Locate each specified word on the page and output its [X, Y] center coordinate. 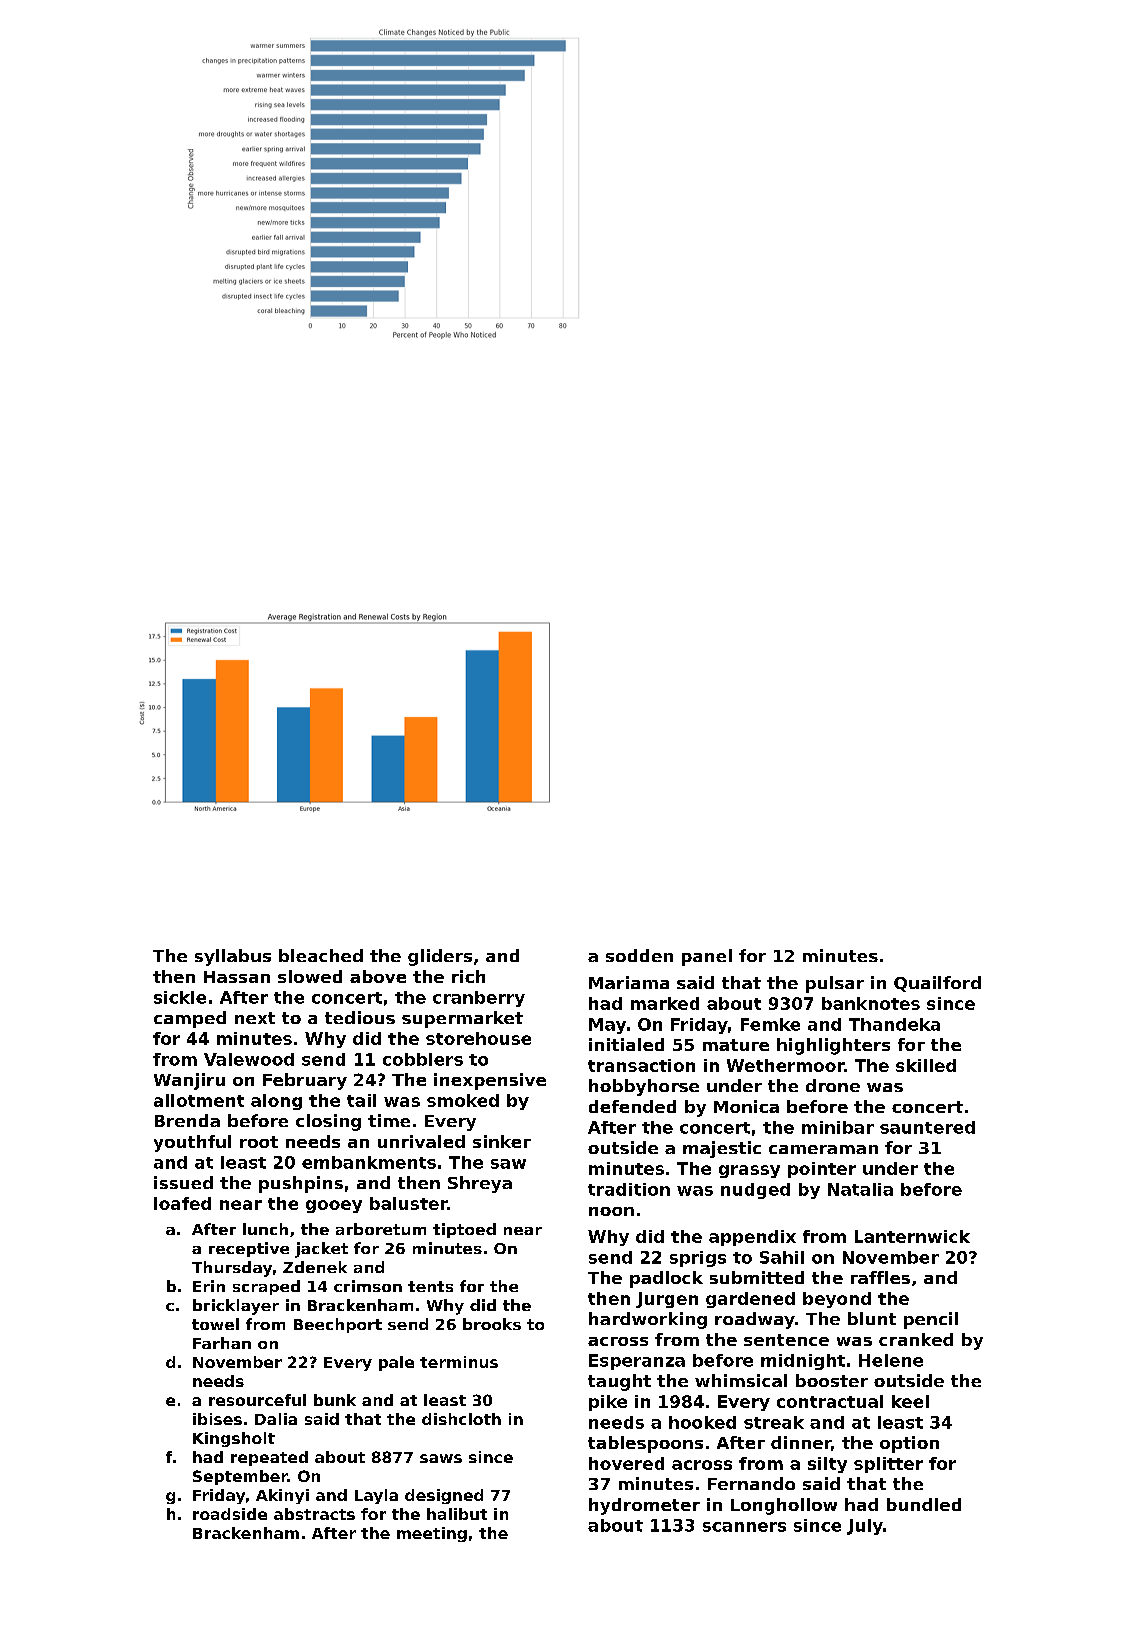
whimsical [741, 1380]
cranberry [479, 999]
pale [396, 1363]
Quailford [937, 984]
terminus [459, 1362]
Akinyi [282, 1496]
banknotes [871, 1003]
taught [619, 1382]
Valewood [249, 1059]
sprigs [698, 1259]
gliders [440, 957]
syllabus [233, 957]
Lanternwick [912, 1236]
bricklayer [236, 1307]
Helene [891, 1360]
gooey [334, 1206]
